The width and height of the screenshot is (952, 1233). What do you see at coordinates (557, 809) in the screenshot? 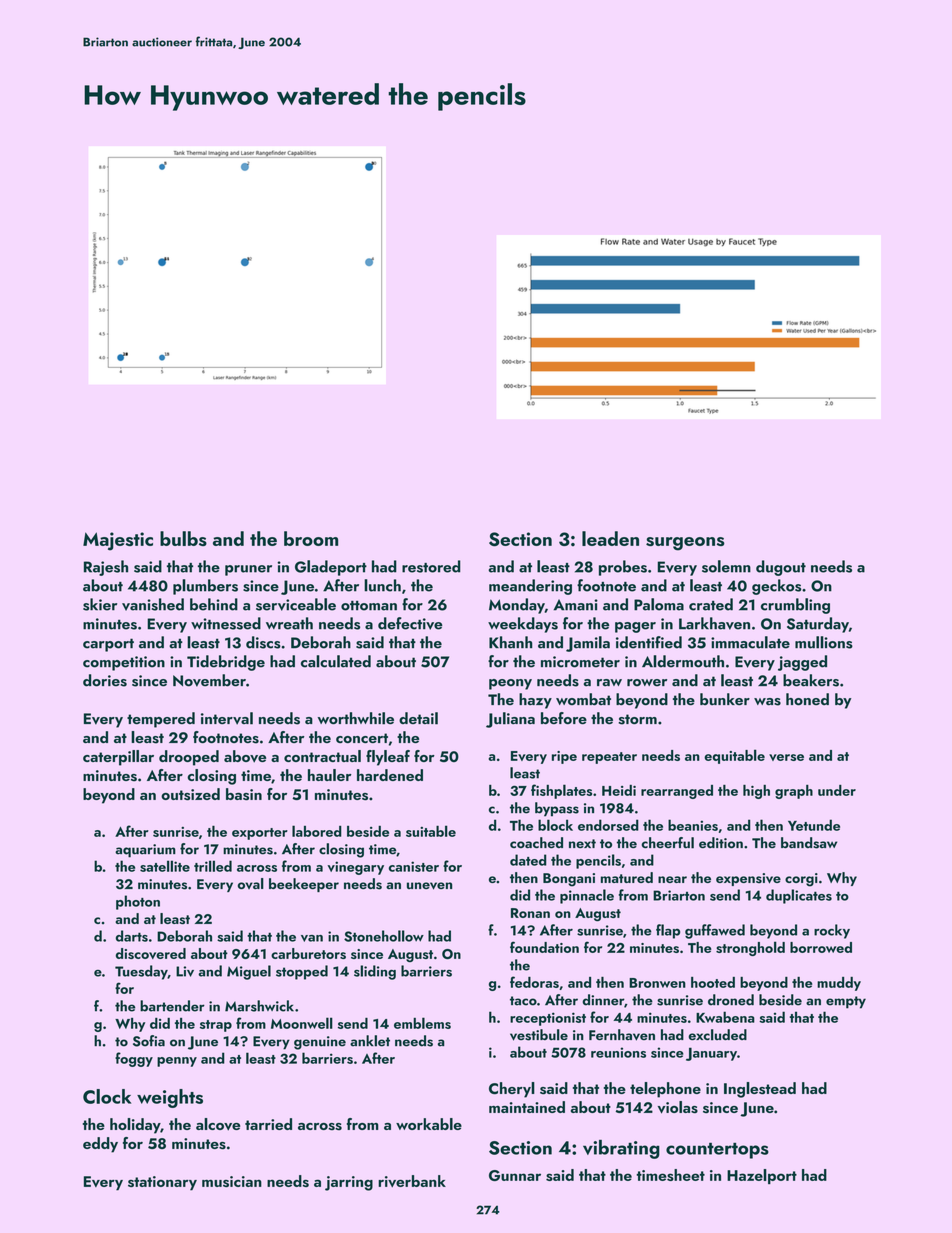
I see `bypass` at bounding box center [557, 809].
